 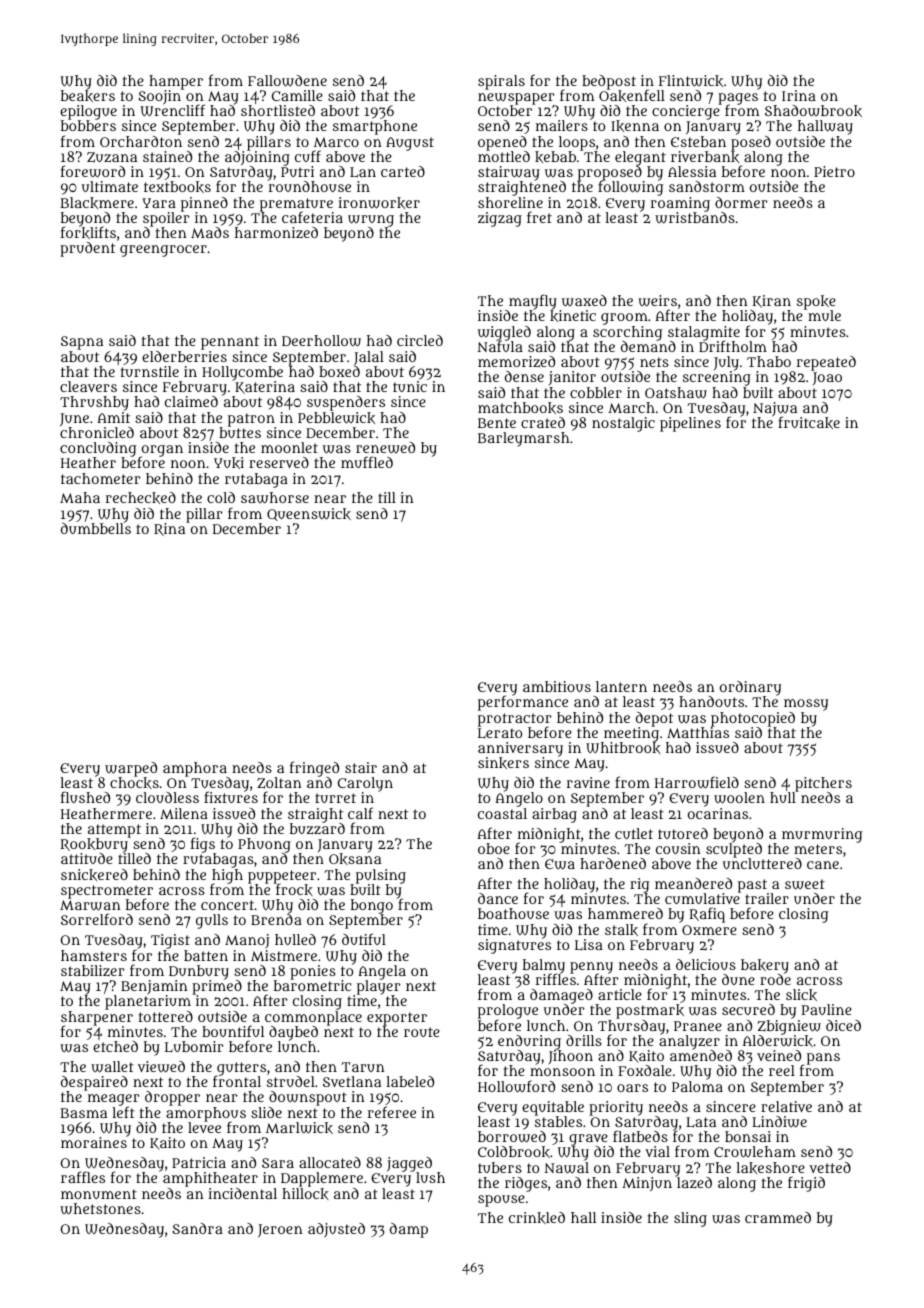 What do you see at coordinates (409, 1230) in the page?
I see `damp` at bounding box center [409, 1230].
